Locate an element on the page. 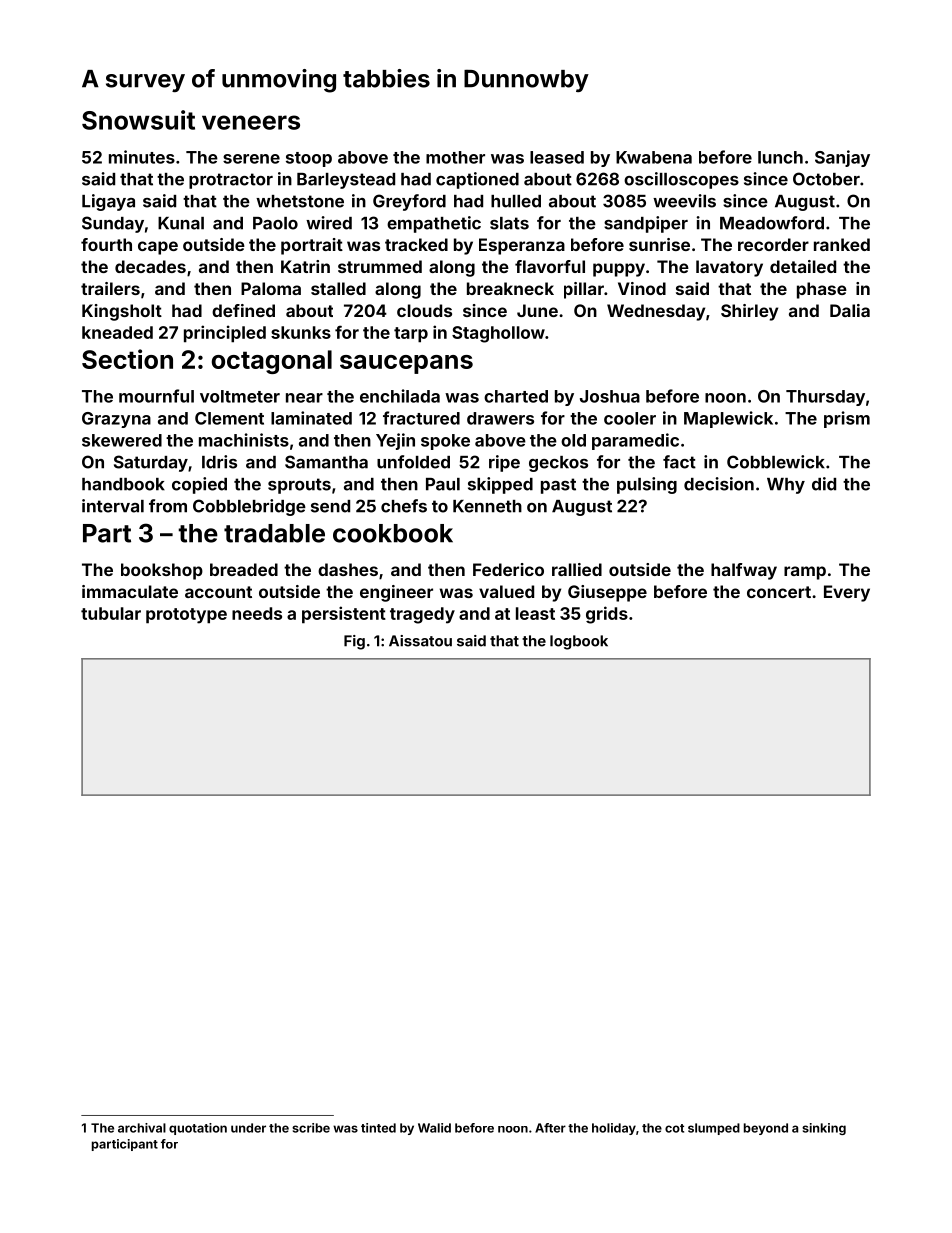 The image size is (952, 1233). Grazyna is located at coordinates (116, 420).
